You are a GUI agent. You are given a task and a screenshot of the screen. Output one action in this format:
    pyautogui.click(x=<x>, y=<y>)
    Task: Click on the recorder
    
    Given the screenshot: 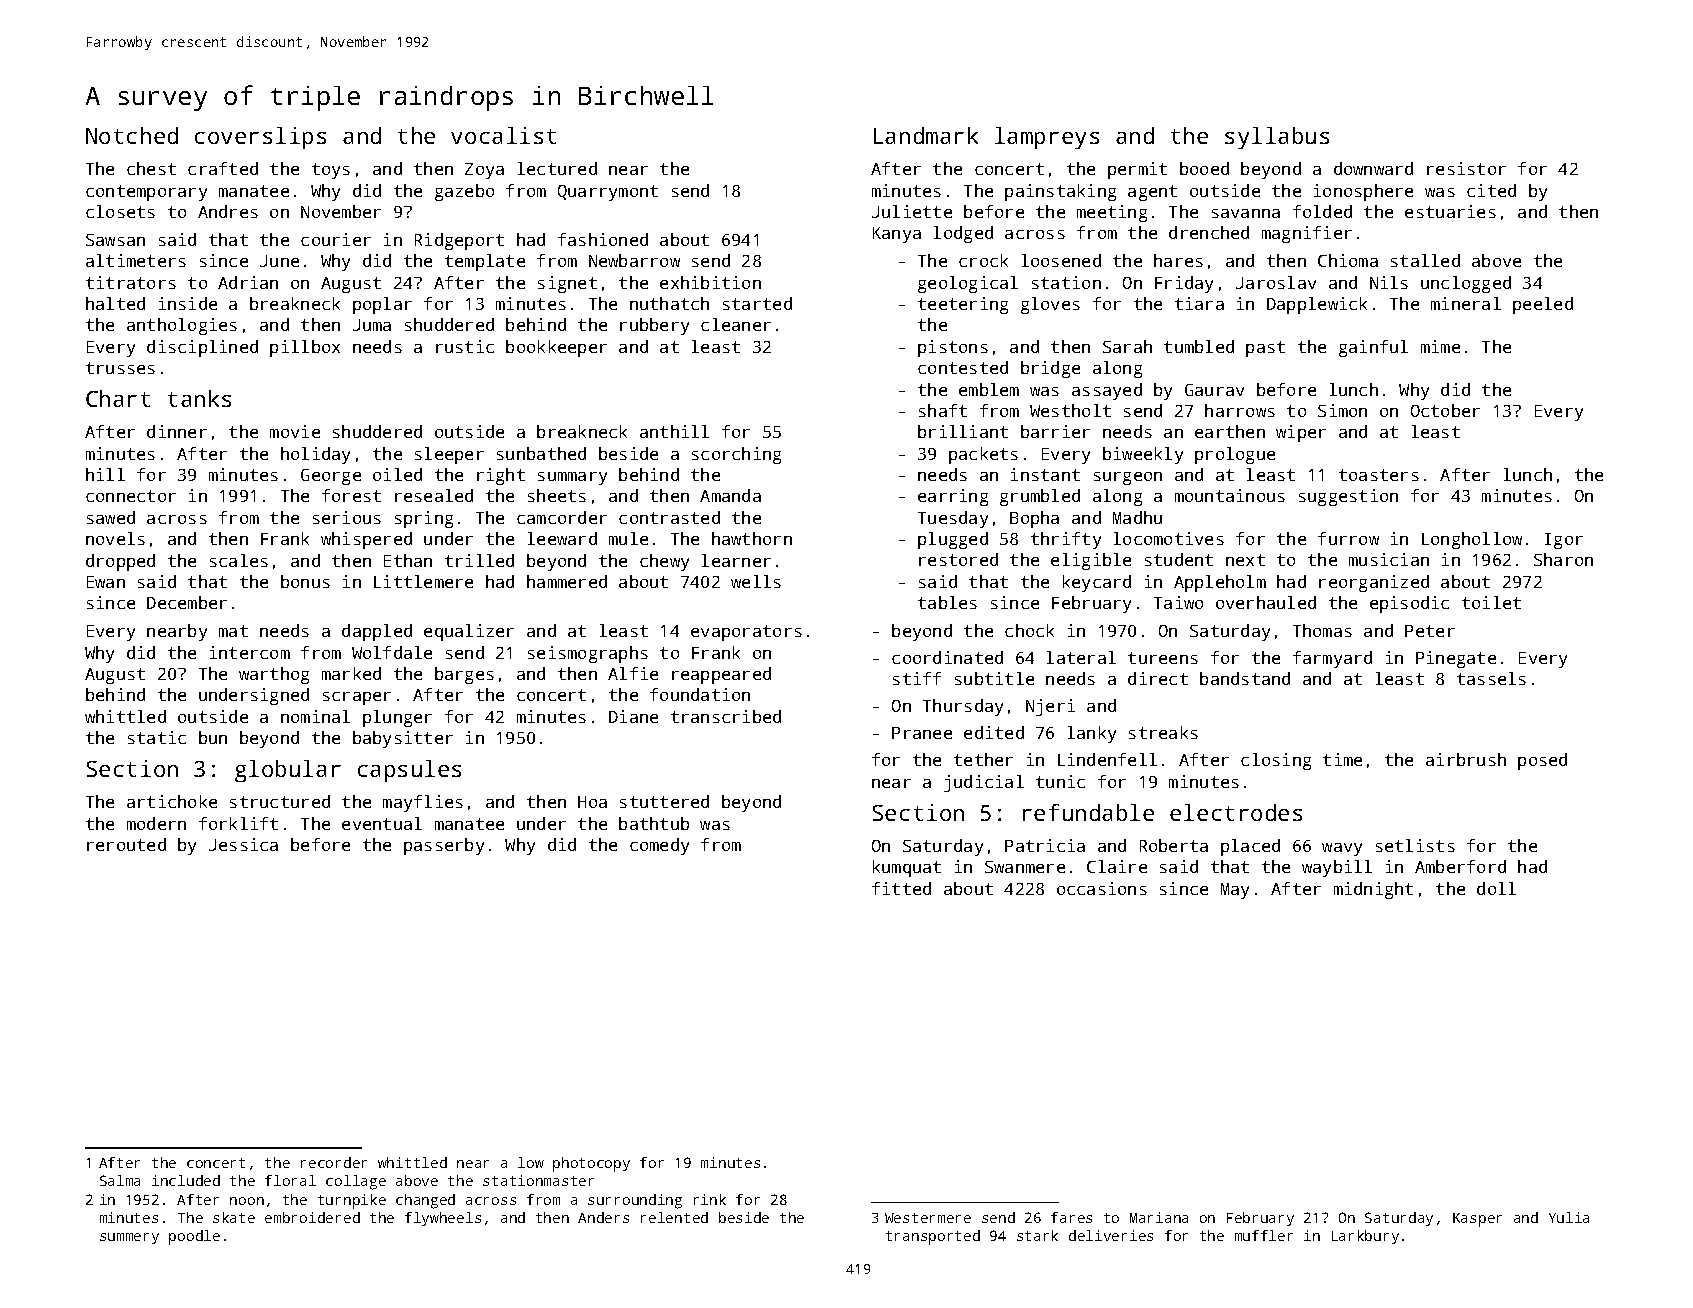 What is the action you would take?
    pyautogui.click(x=334, y=1162)
